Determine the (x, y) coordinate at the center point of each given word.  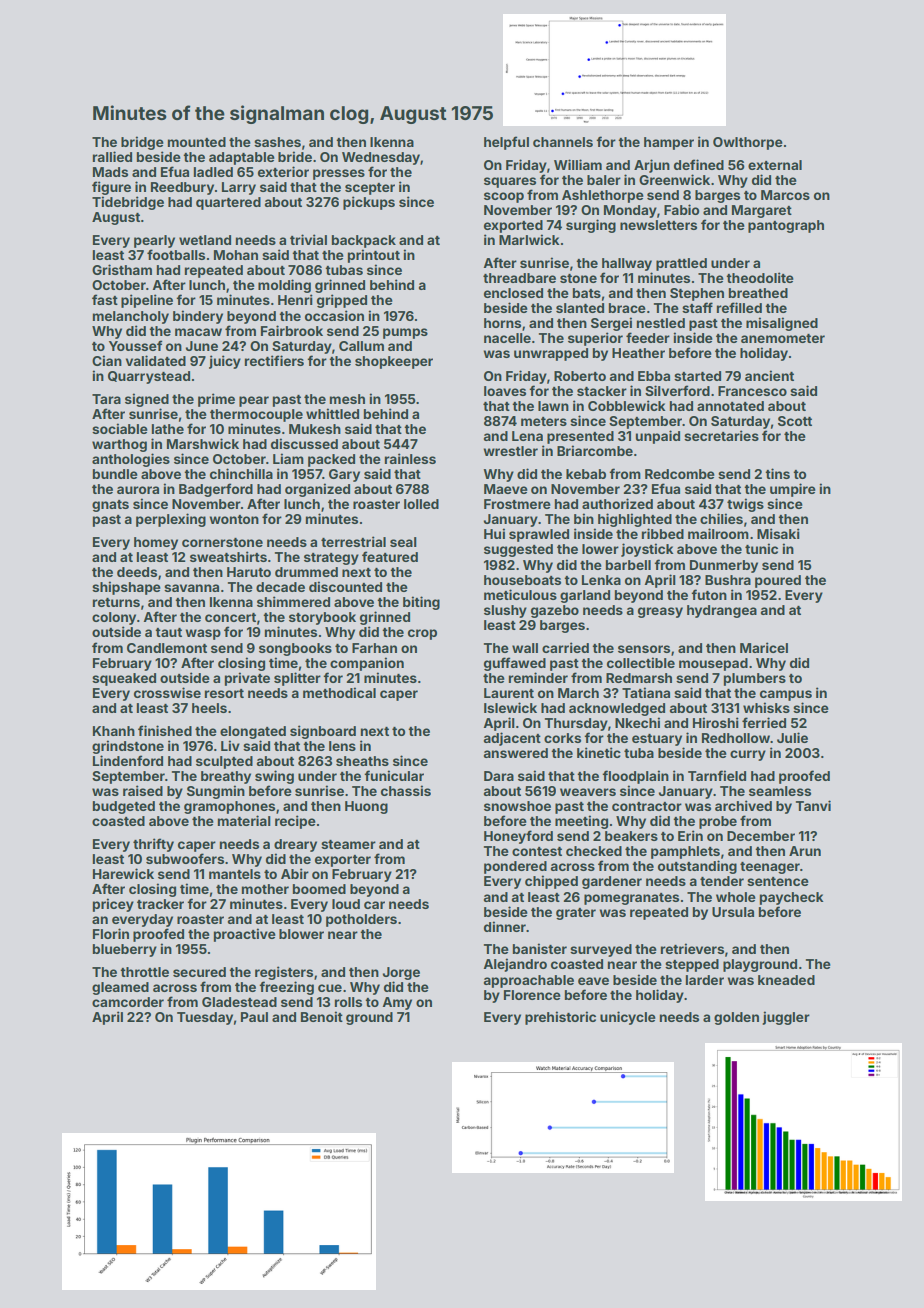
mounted (197, 142)
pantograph (786, 226)
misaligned (782, 324)
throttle (144, 972)
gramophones (229, 807)
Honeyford (518, 837)
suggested (518, 550)
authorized (617, 503)
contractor (647, 806)
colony (114, 618)
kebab (586, 474)
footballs (176, 254)
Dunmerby (724, 566)
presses (339, 174)
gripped (342, 301)
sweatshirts (228, 556)
